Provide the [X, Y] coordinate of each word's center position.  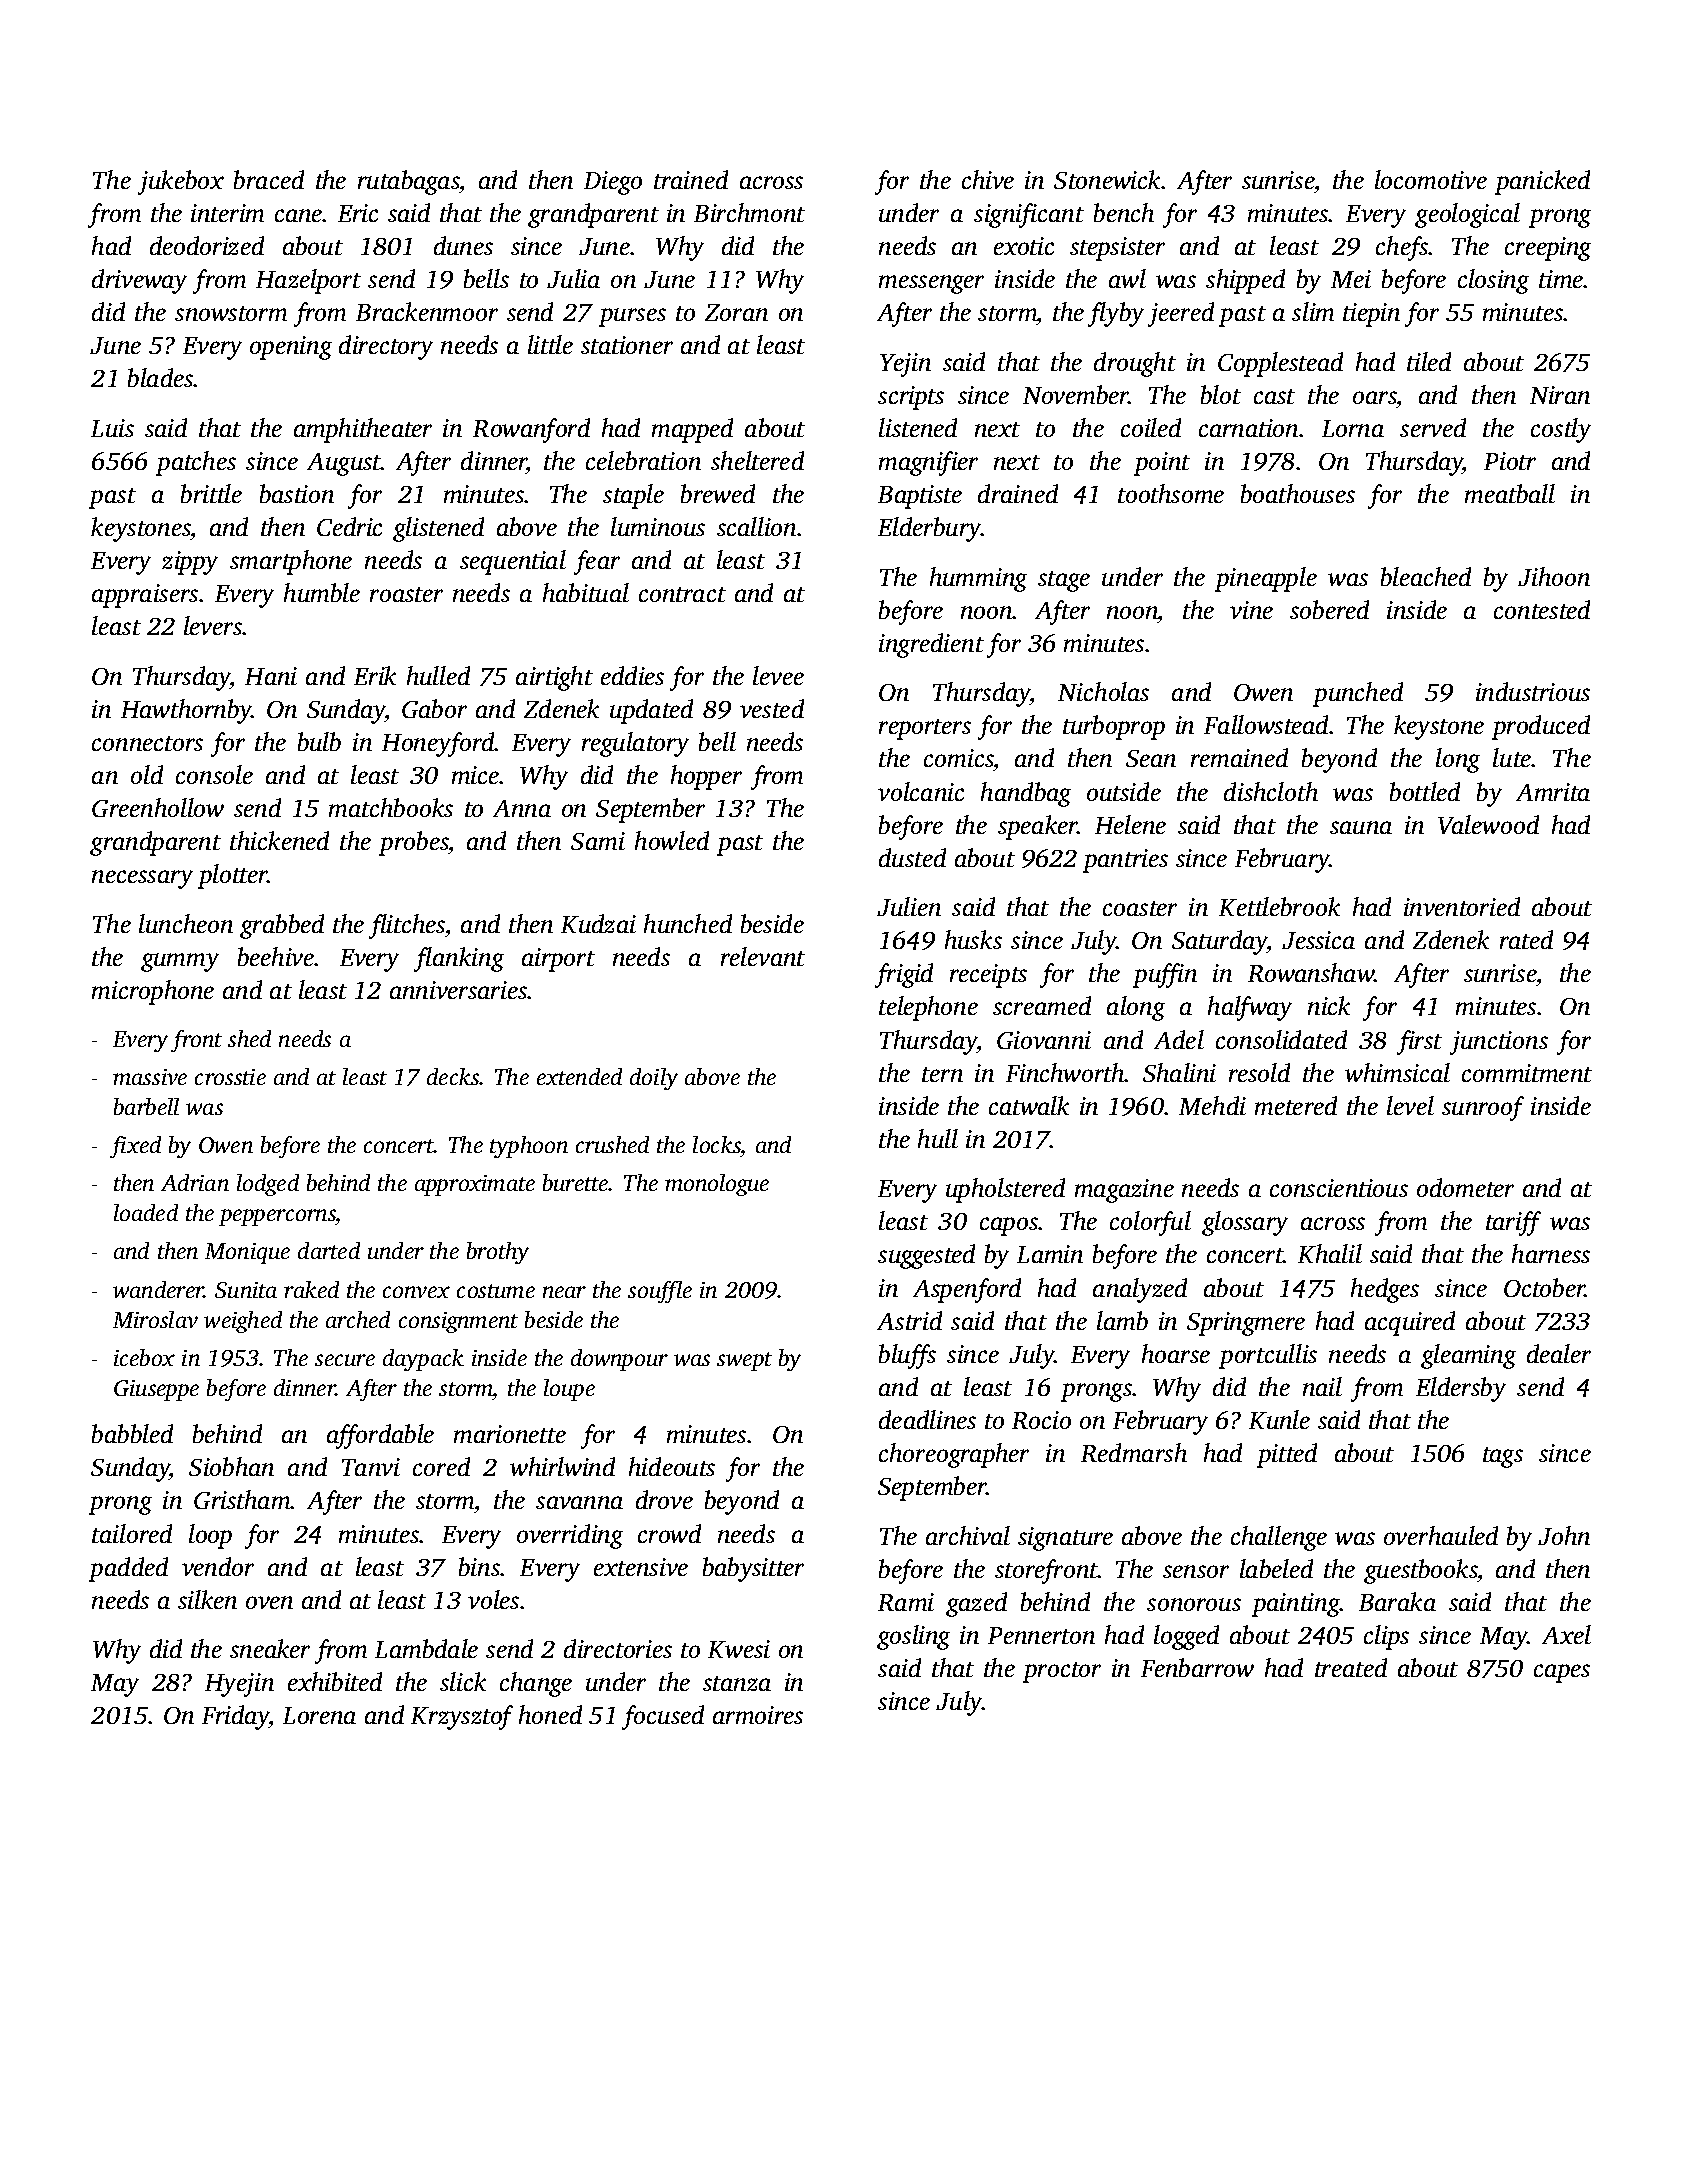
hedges [1385, 1290]
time [1561, 279]
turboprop [1114, 727]
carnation [1248, 428]
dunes [463, 245]
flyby [1116, 314]
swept [744, 1361]
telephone [928, 1008]
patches [196, 463]
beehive [276, 956]
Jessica [1318, 940]
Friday [236, 1717]
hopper [706, 777]
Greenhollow [158, 807]
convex [416, 1292]
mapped [692, 430]
